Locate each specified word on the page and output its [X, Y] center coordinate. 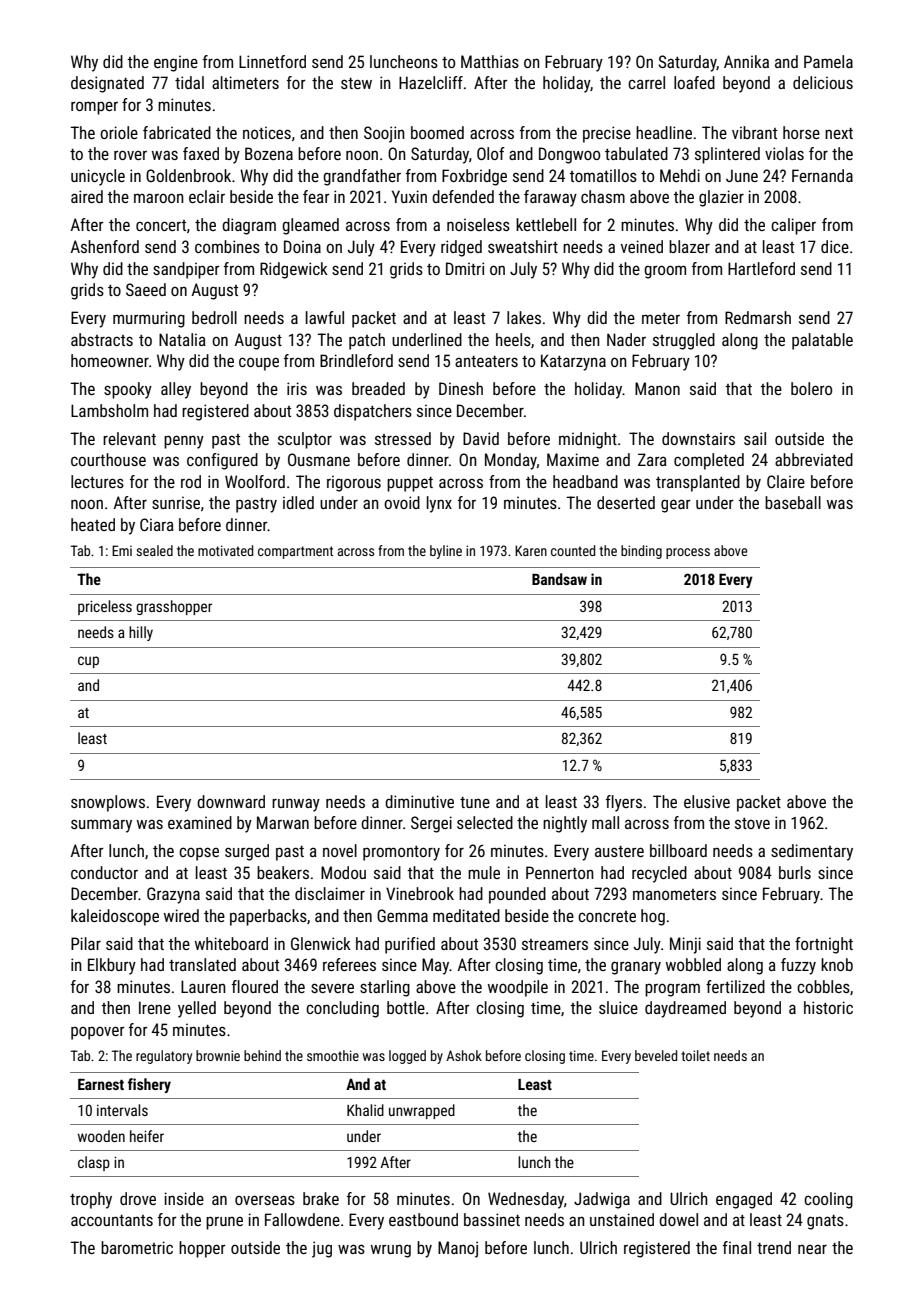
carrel [646, 82]
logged [407, 1057]
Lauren [203, 986]
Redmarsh [758, 317]
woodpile [518, 988]
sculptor [305, 440]
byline [446, 552]
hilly [141, 633]
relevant [129, 438]
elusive [707, 801]
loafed [694, 82]
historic [828, 1007]
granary [636, 968]
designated [107, 84]
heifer [147, 1136]
